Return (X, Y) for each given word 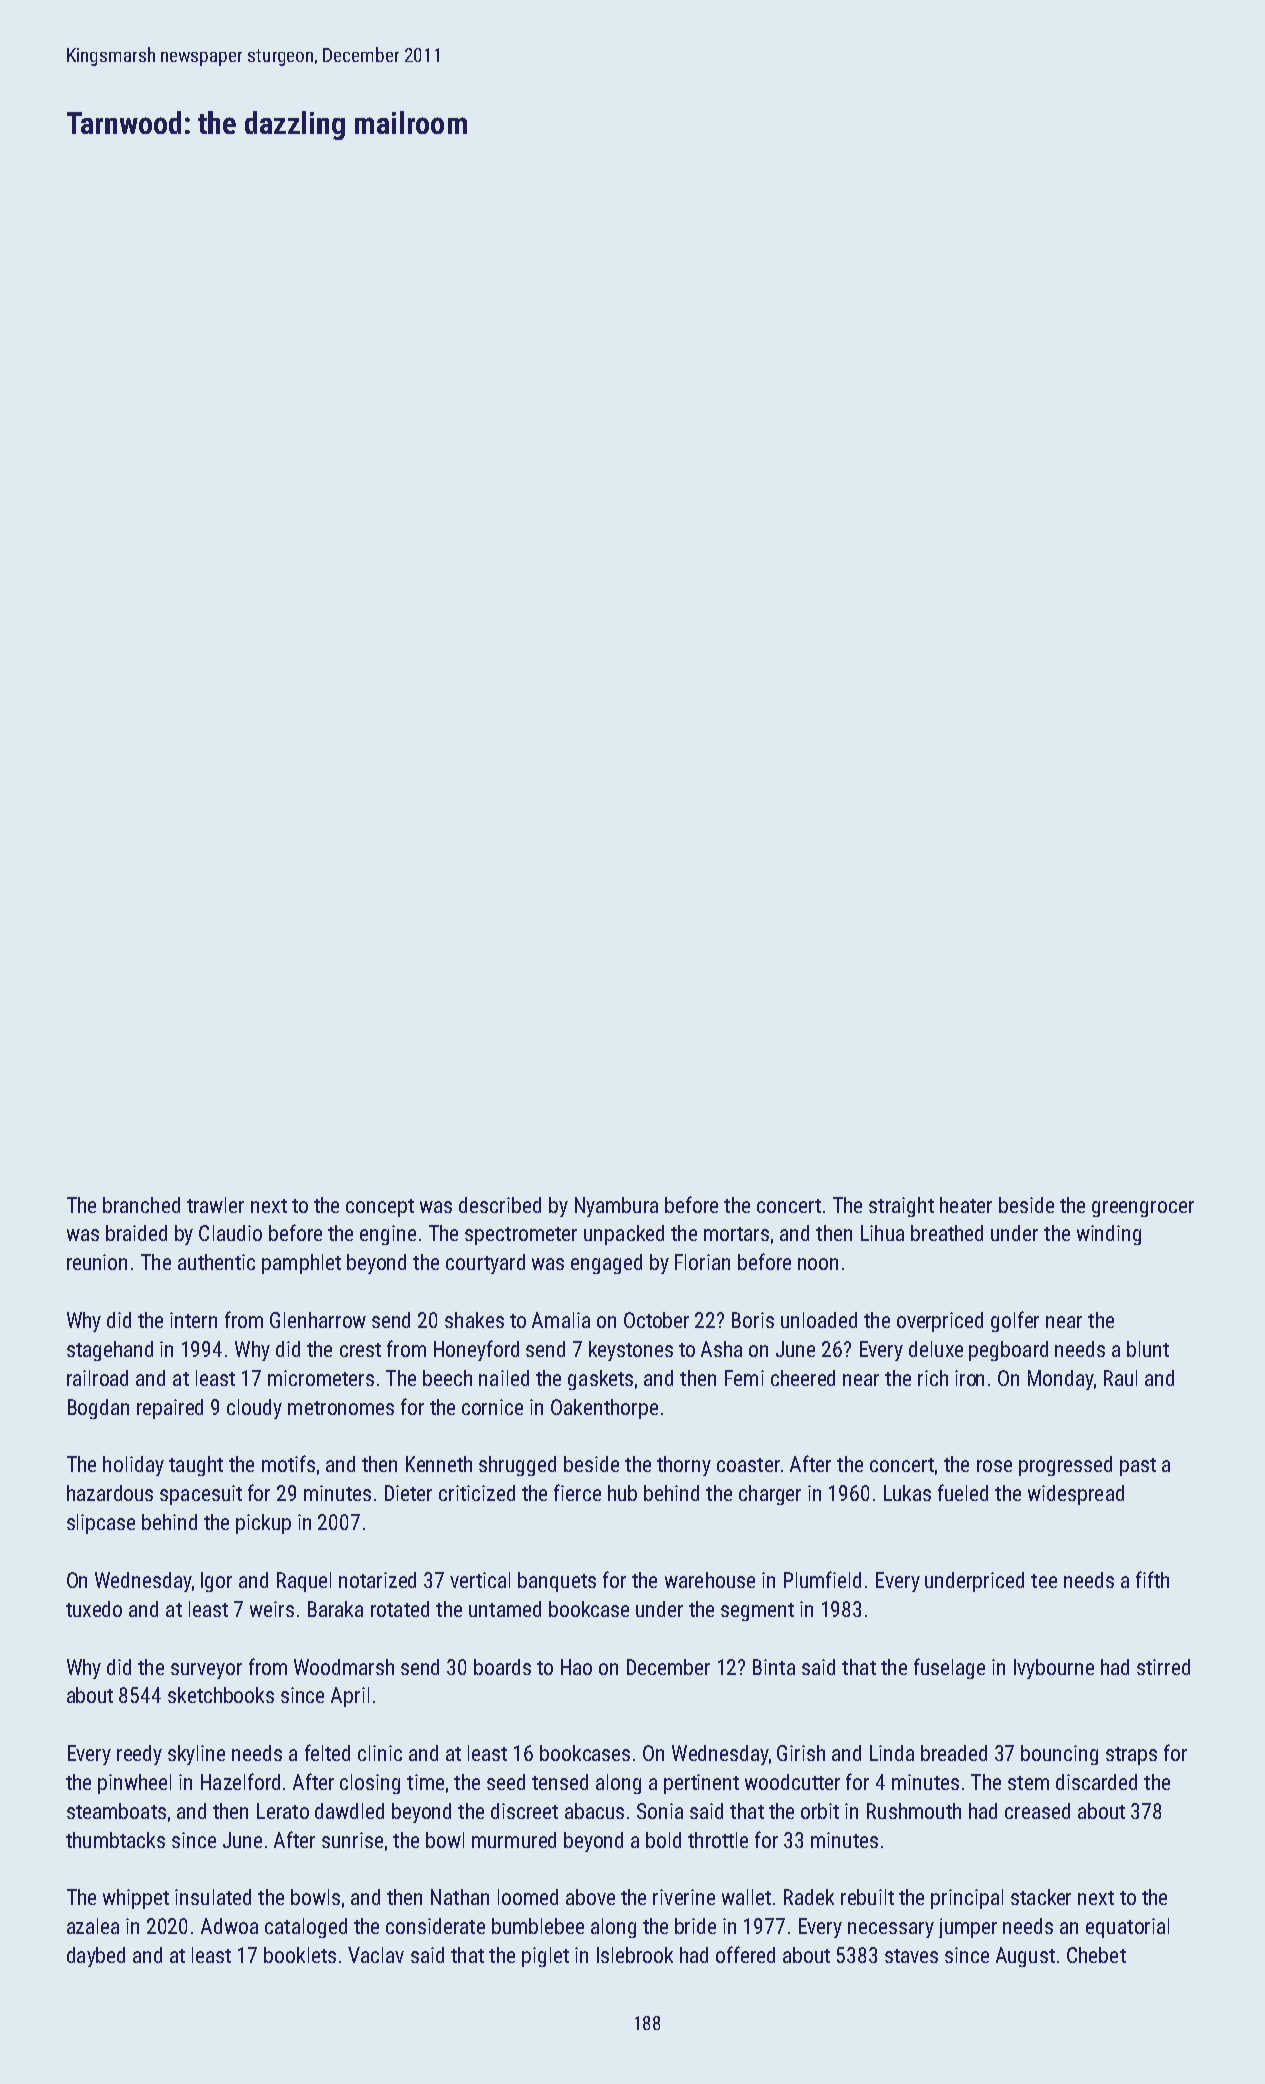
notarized (377, 1580)
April (350, 1697)
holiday (133, 1466)
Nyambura (616, 1207)
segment (757, 1612)
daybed (96, 1957)
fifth (1152, 1579)
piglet (545, 1957)
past (1138, 1467)
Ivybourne (1054, 1669)
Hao (576, 1667)
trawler (215, 1205)
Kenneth (439, 1464)
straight (901, 1207)
